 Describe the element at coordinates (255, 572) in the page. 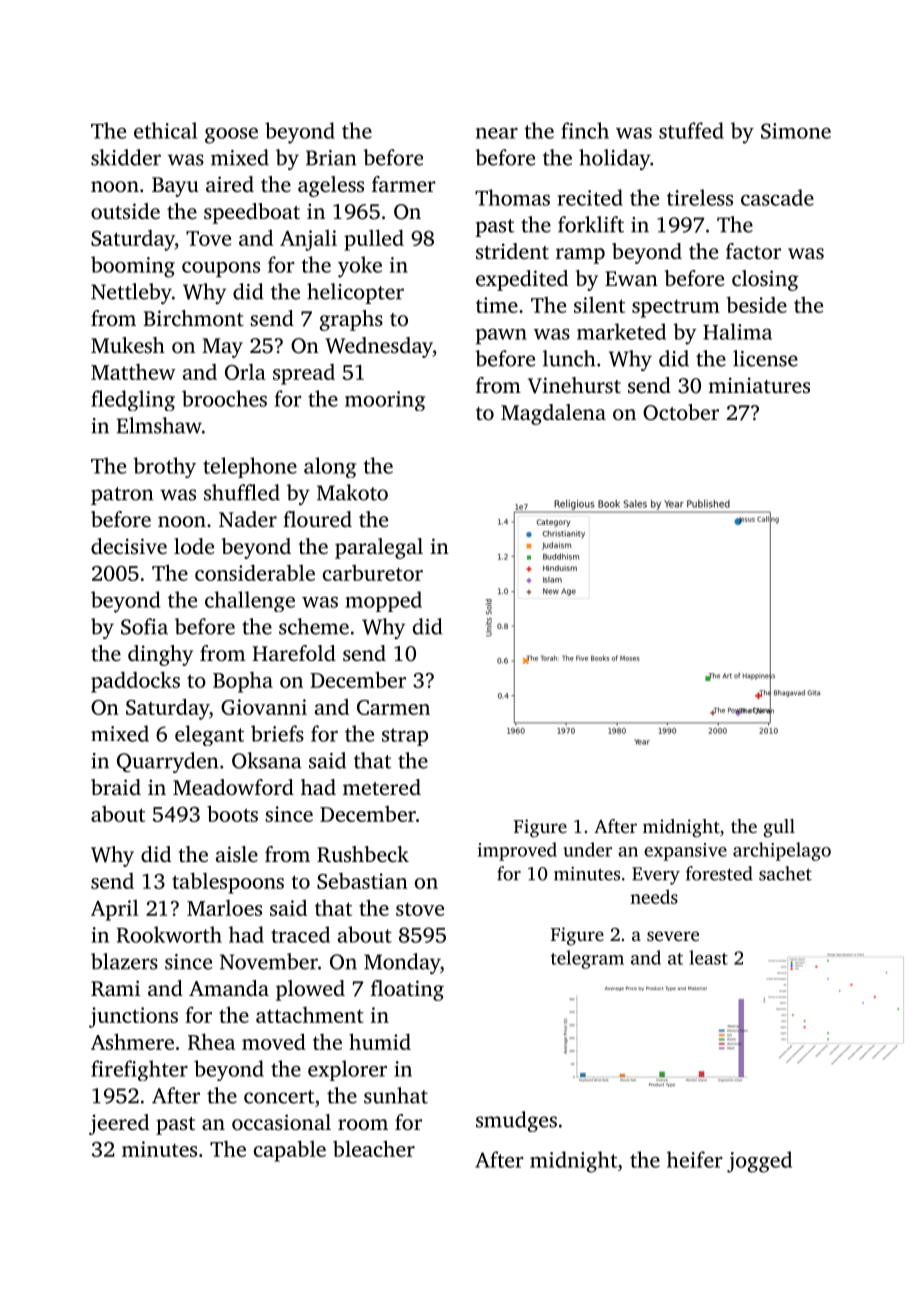

I see `considerable` at that location.
